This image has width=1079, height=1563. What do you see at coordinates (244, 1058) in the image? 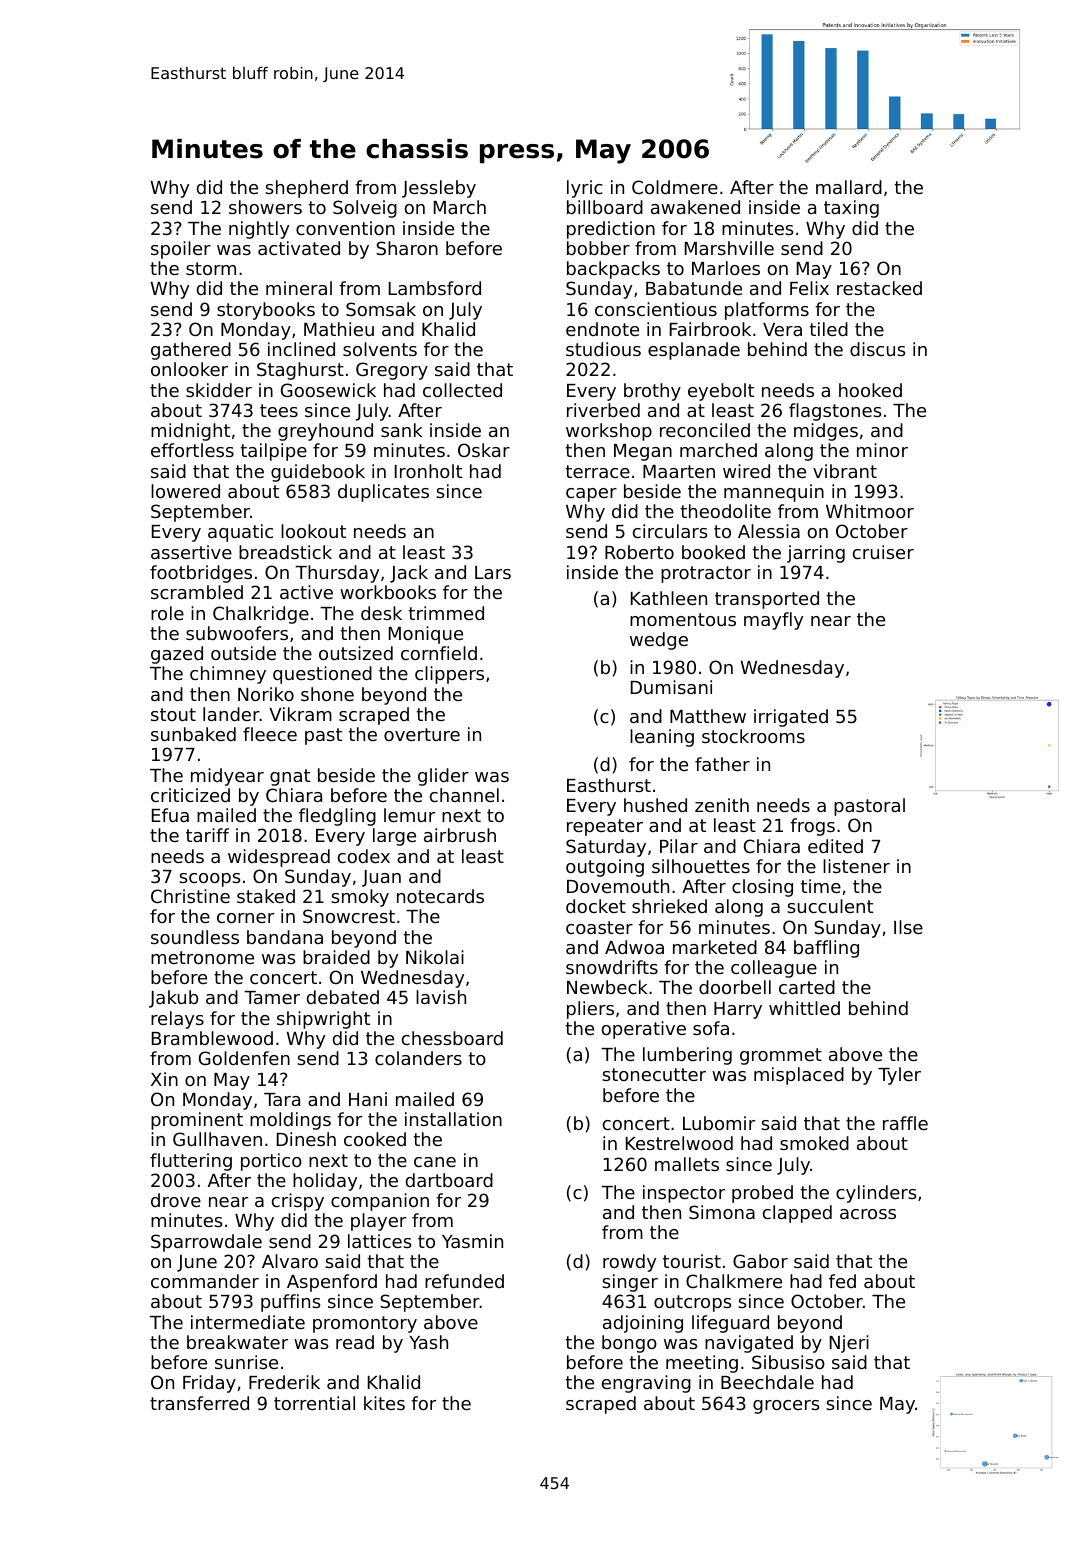
I see `Goldenfen` at bounding box center [244, 1058].
